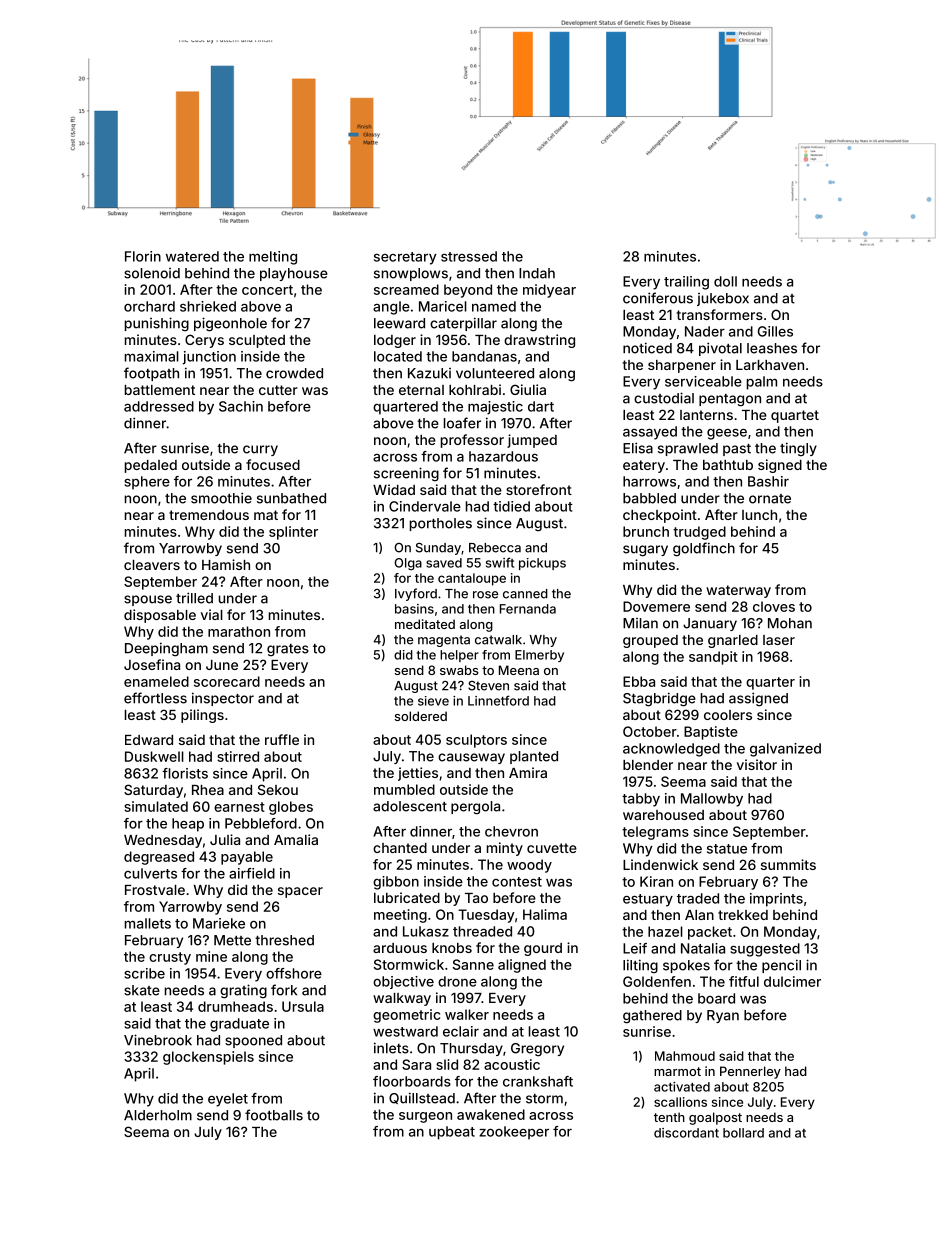 The image size is (952, 1233). I want to click on zookeeper, so click(514, 1133).
